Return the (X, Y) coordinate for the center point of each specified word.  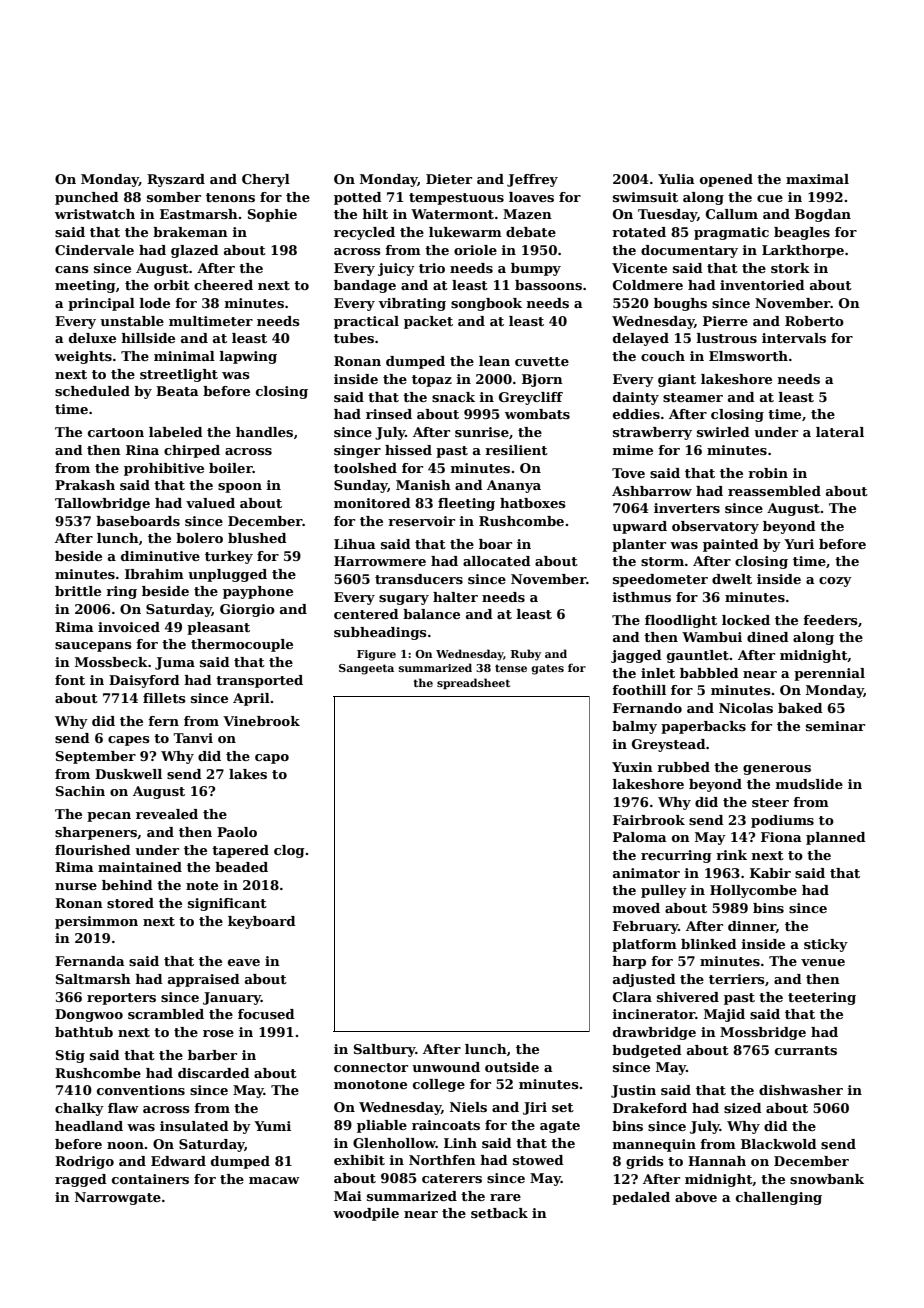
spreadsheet (473, 683)
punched (87, 198)
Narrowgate (118, 1198)
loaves (531, 197)
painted (731, 545)
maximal (817, 179)
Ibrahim (154, 574)
